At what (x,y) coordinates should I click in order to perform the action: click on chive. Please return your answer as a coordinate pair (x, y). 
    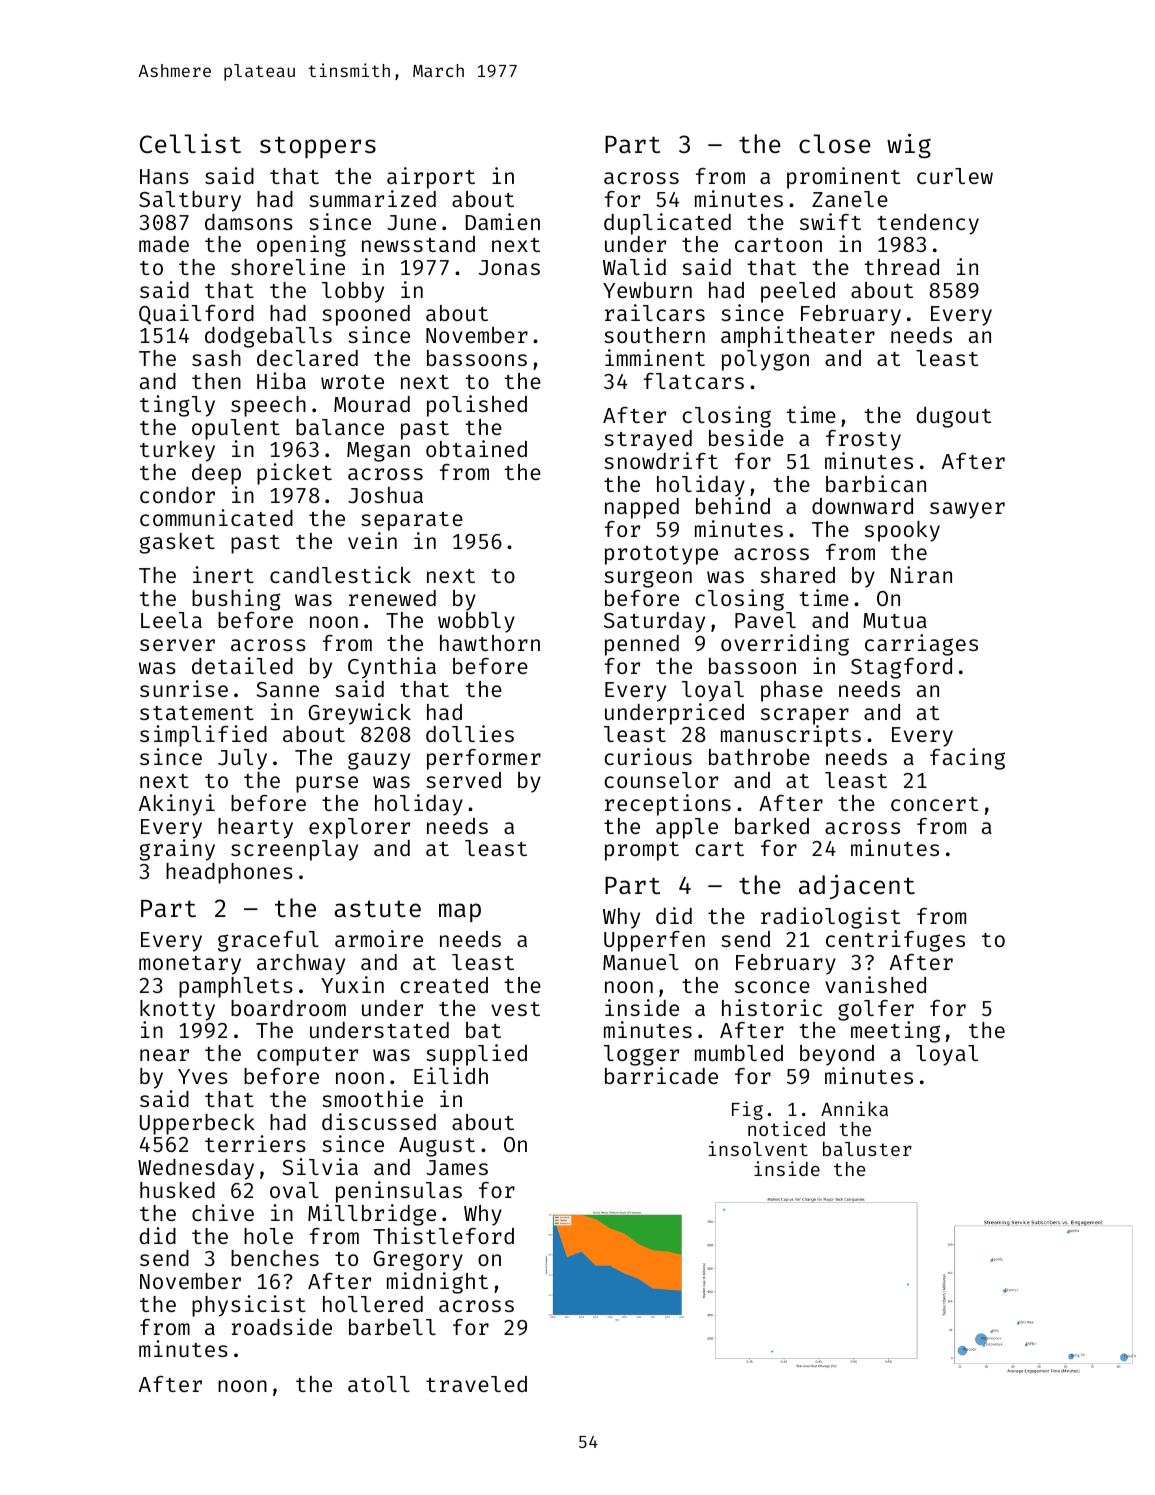
    Looking at the image, I should click on (223, 1212).
